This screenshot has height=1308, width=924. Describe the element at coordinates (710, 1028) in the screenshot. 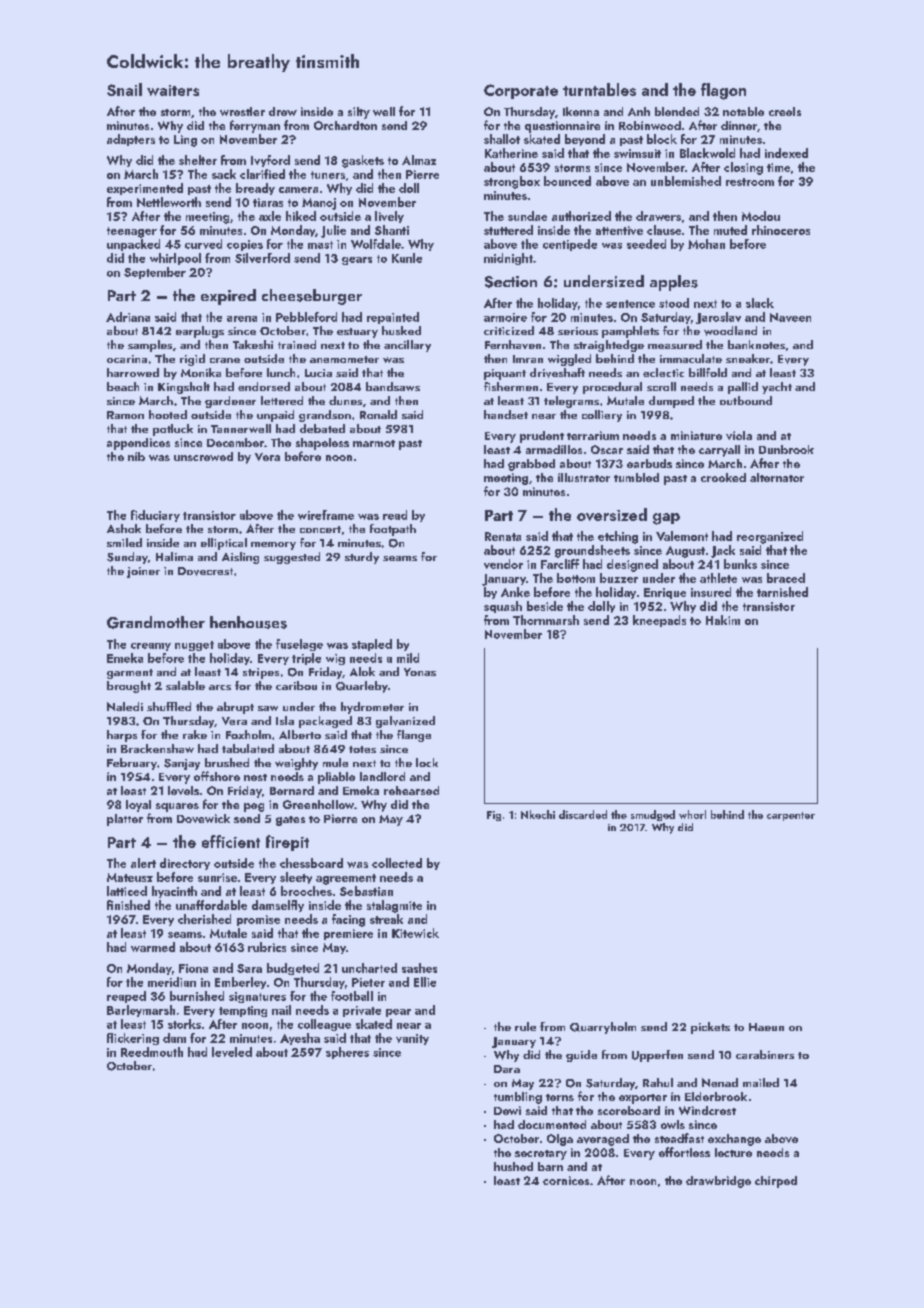

I see `pickets` at that location.
